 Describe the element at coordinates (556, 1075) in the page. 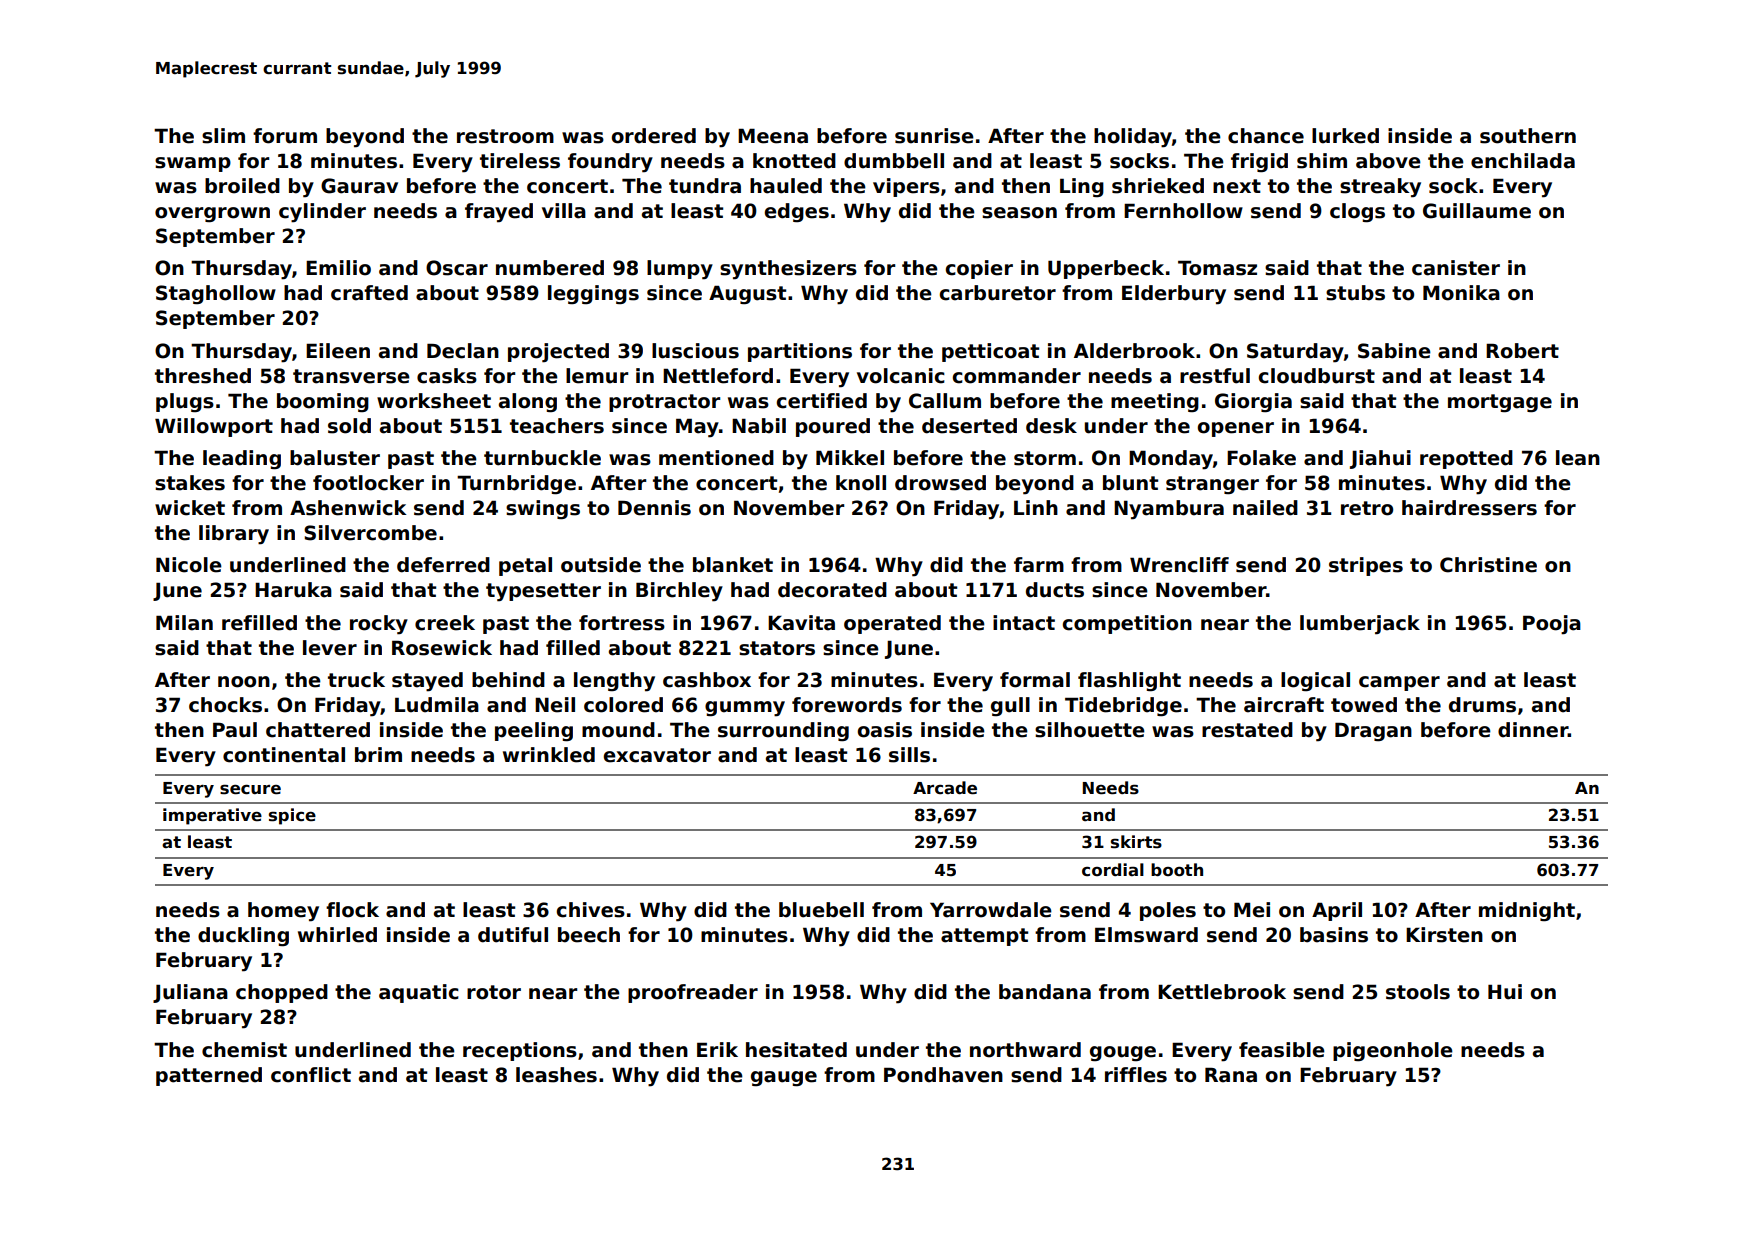

I see `leashes` at that location.
